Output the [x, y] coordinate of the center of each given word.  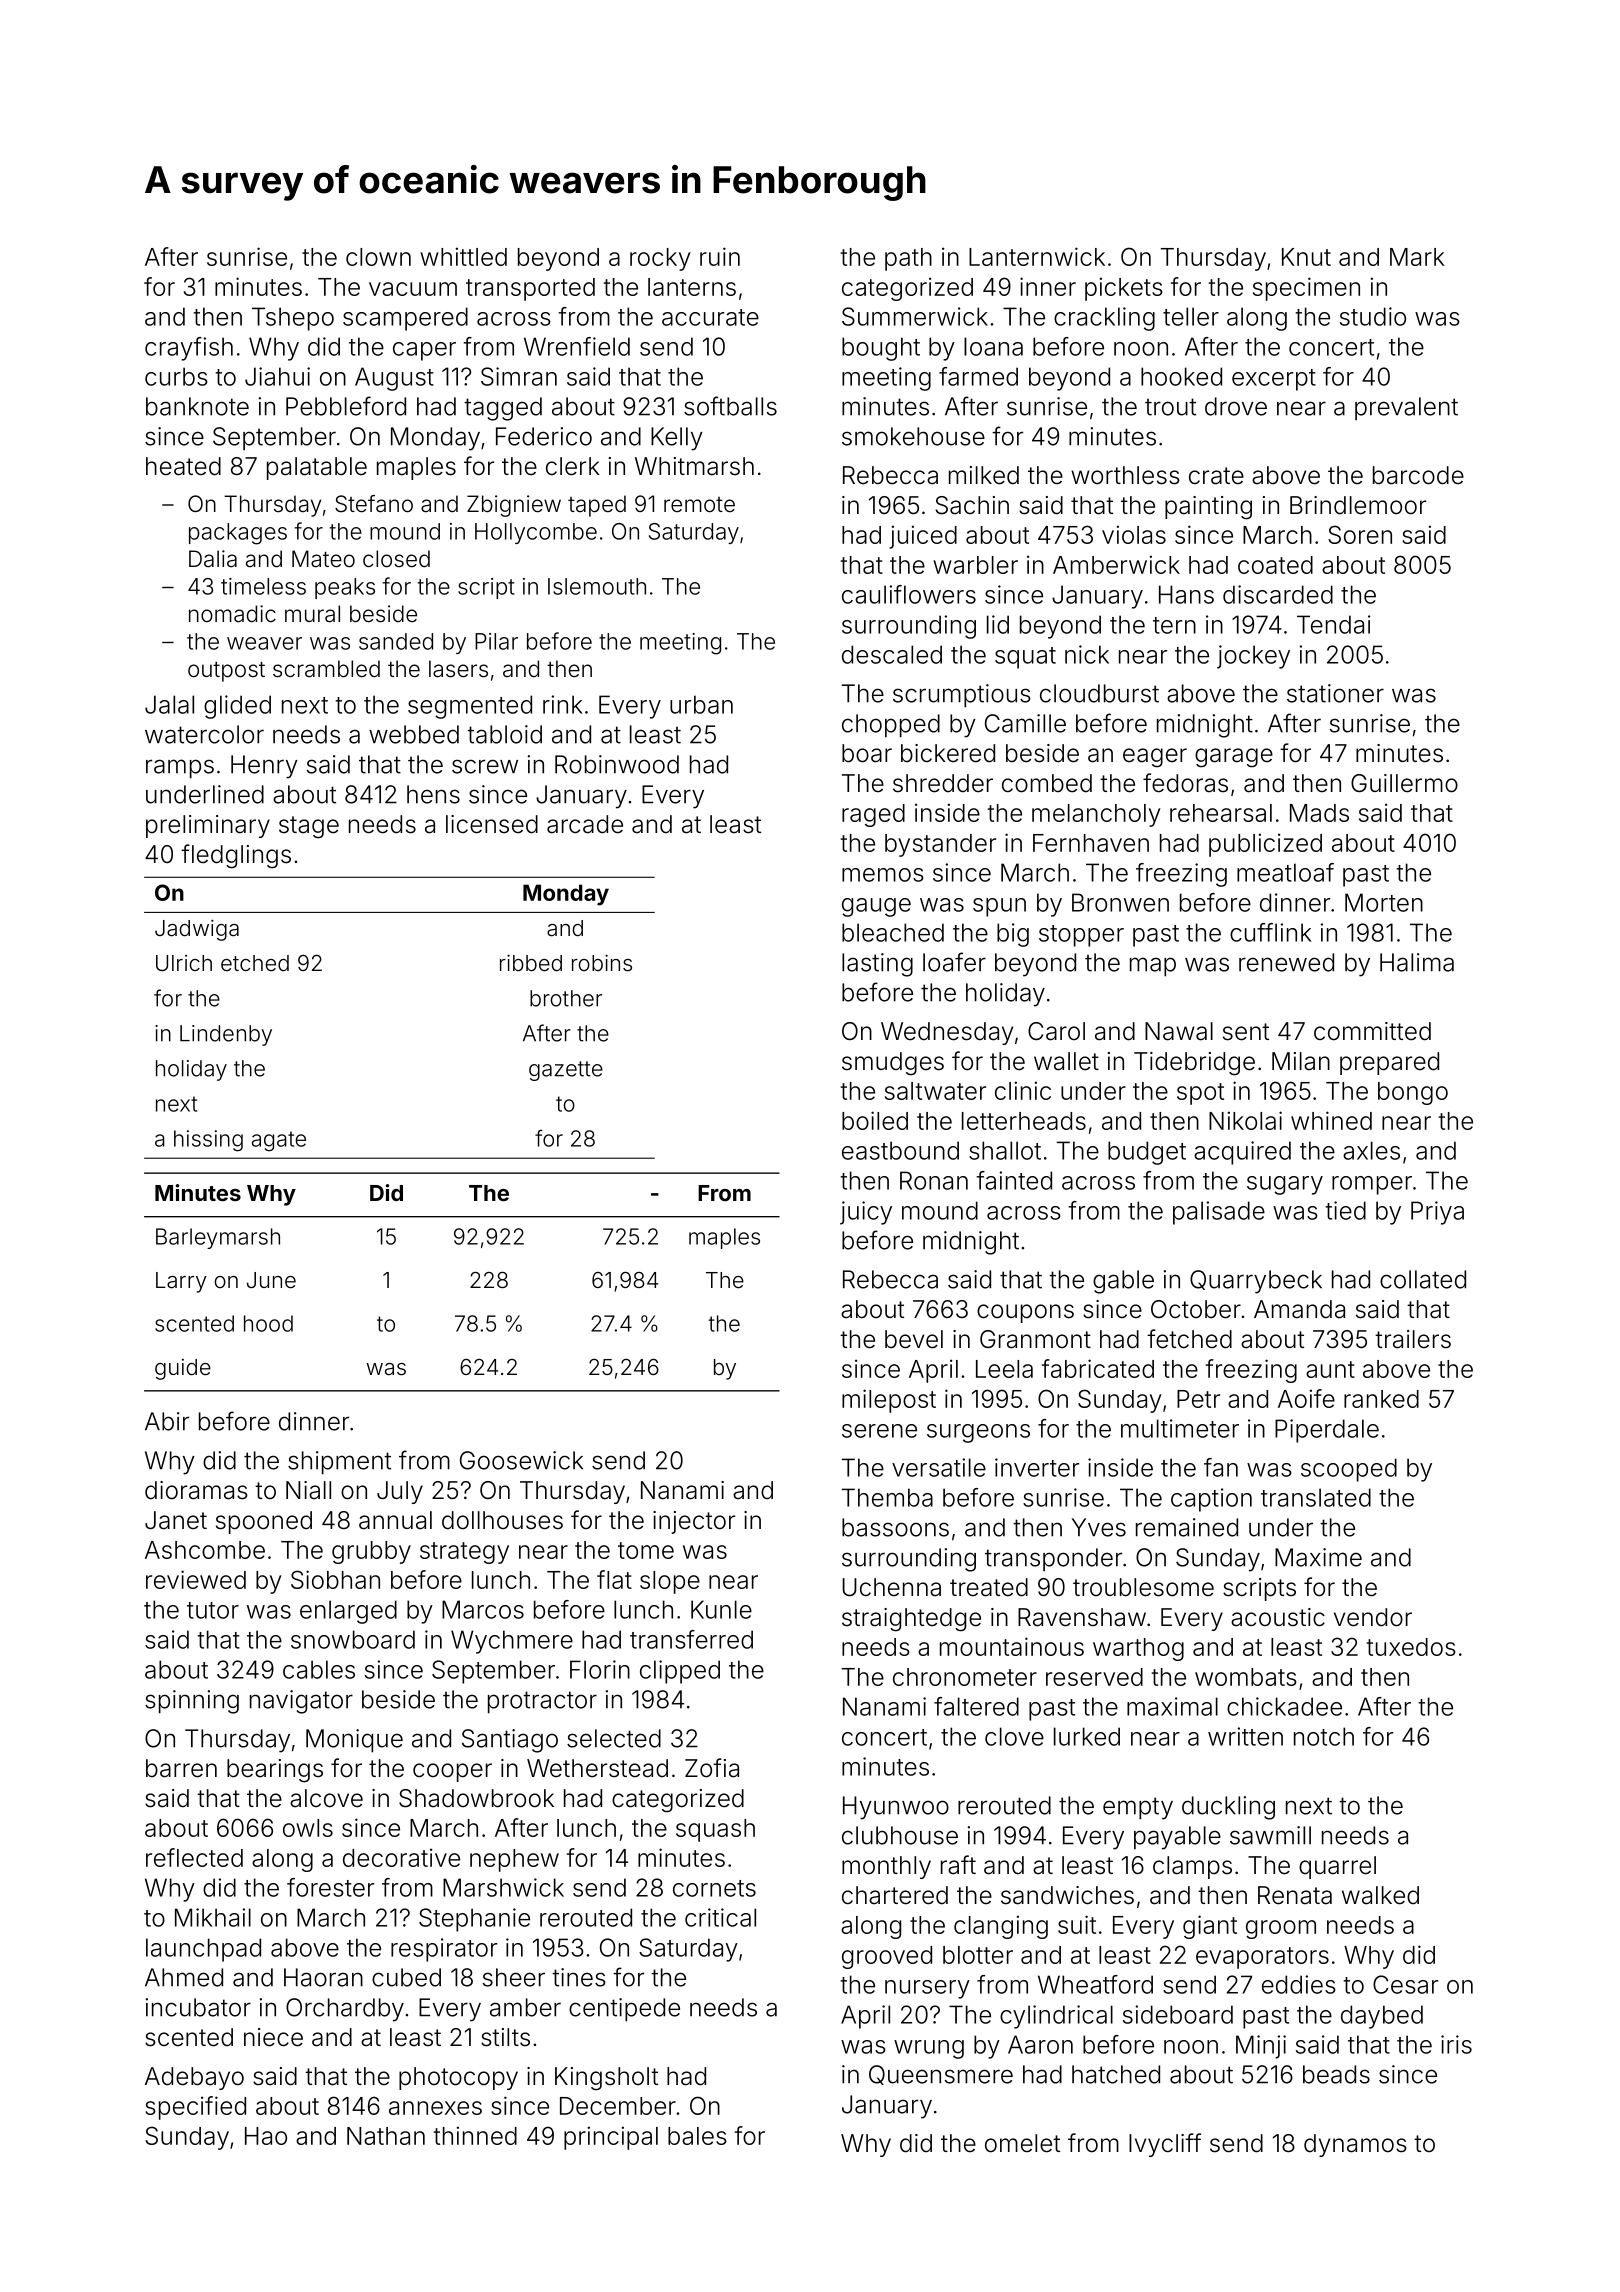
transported [530, 289]
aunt [1330, 1369]
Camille [1025, 723]
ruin [720, 256]
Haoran [323, 1977]
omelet [1022, 2143]
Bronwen [1120, 902]
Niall [308, 1490]
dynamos [1355, 2145]
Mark [1417, 257]
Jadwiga [197, 930]
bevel [914, 1339]
